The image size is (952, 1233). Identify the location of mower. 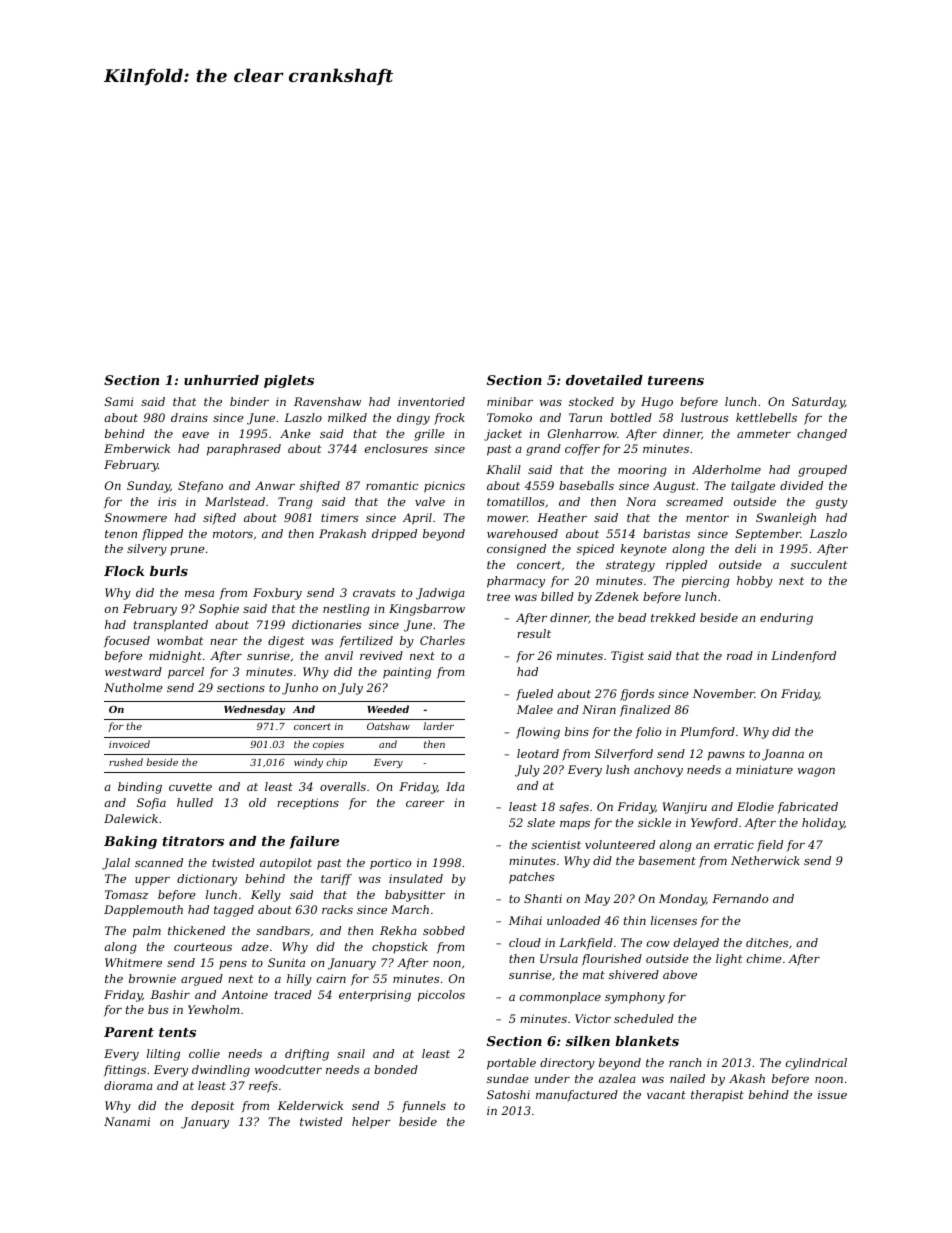
(507, 519).
